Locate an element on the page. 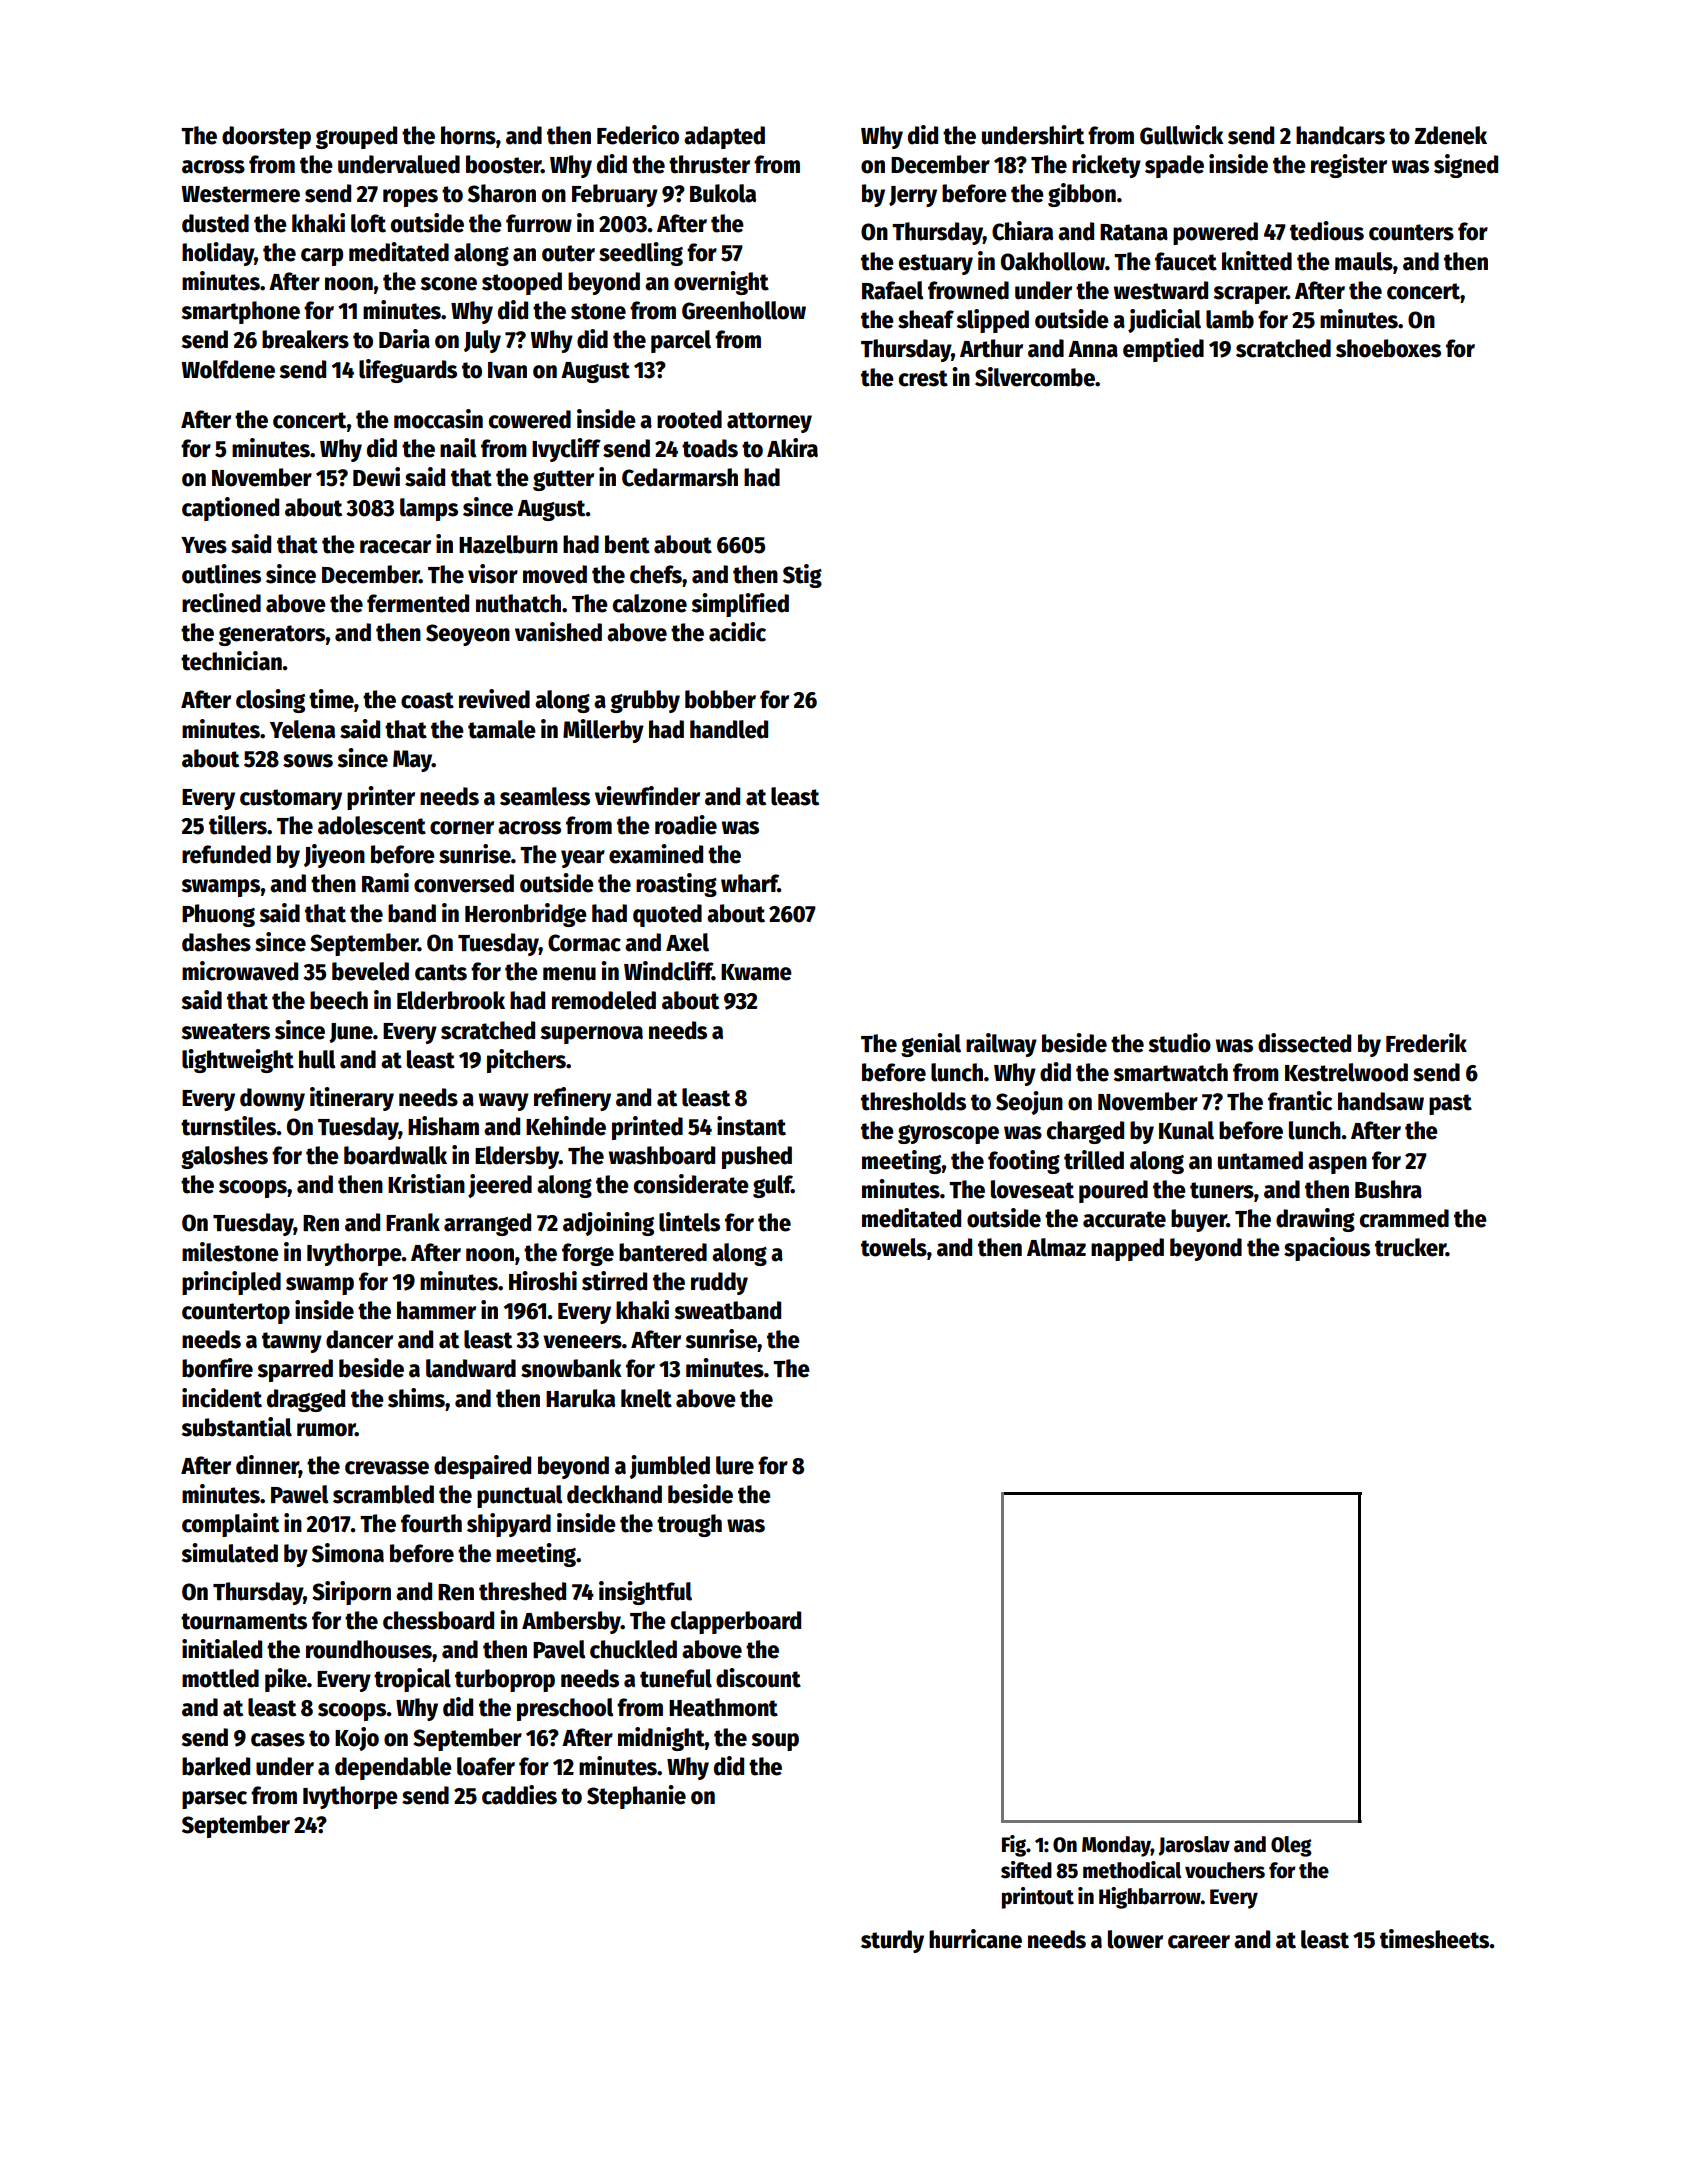 The width and height of the document is (1683, 2178). countertop is located at coordinates (236, 1313).
